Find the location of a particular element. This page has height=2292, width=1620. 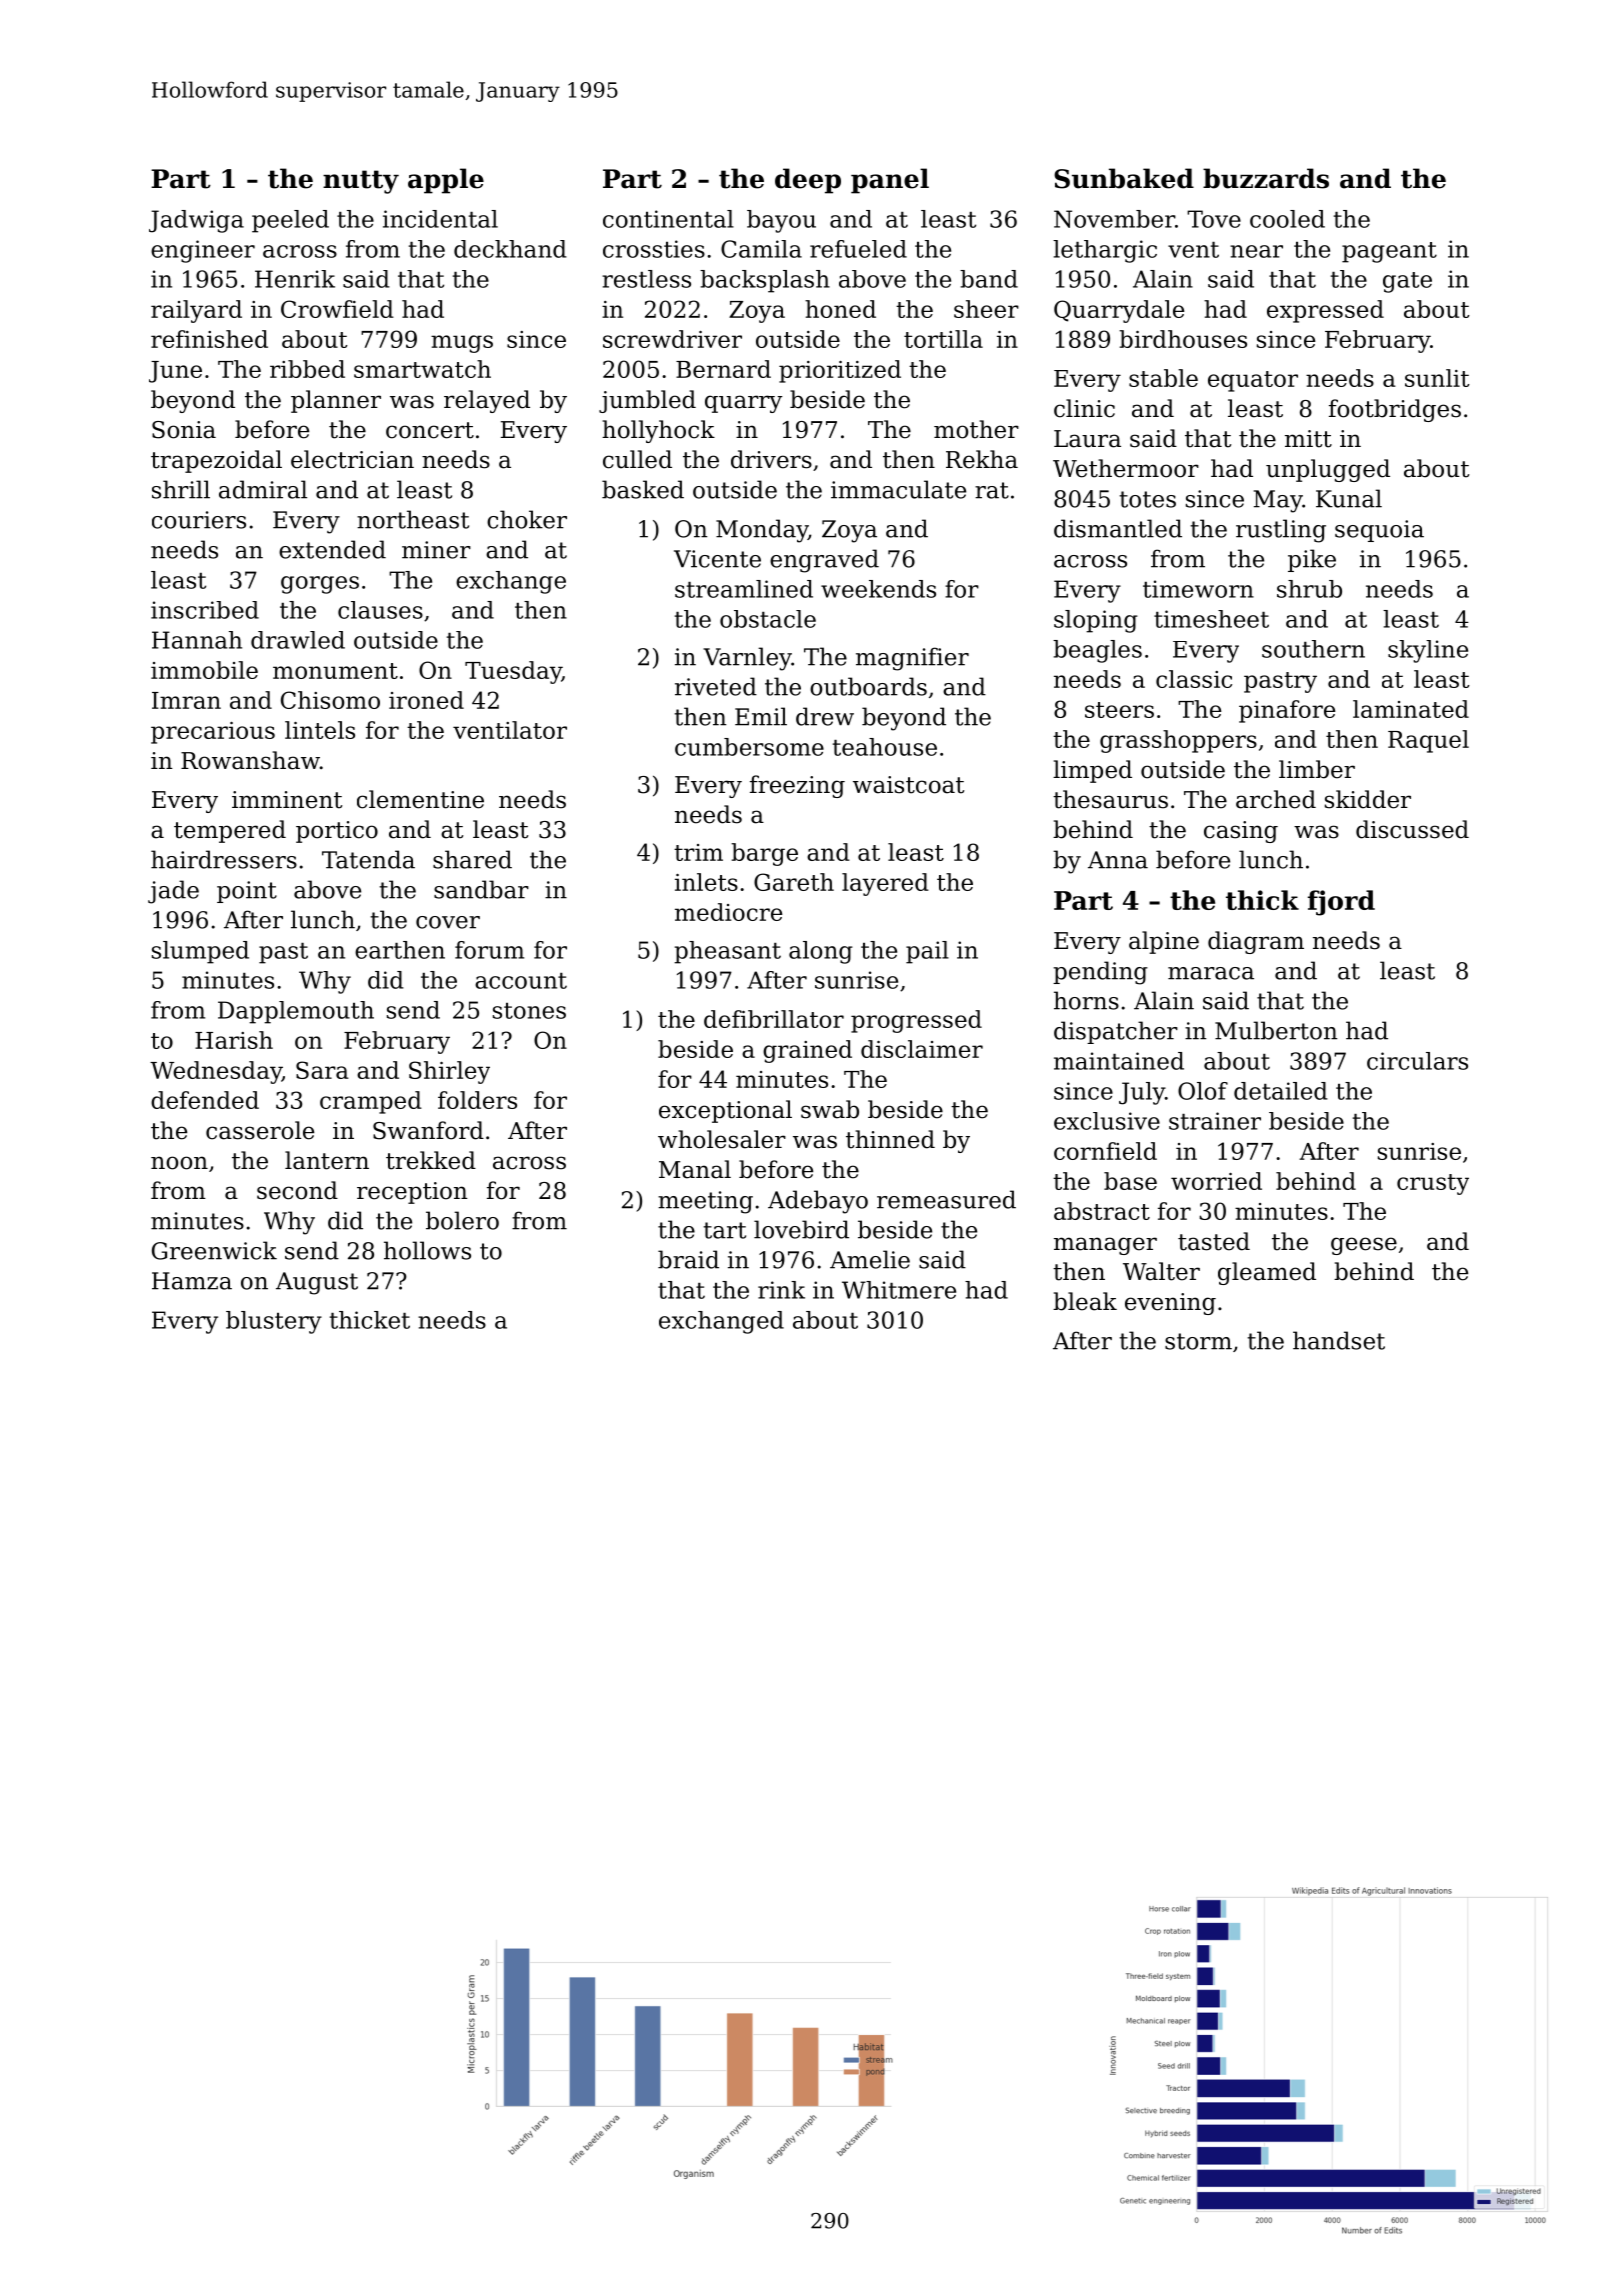

Swanford is located at coordinates (428, 1130).
